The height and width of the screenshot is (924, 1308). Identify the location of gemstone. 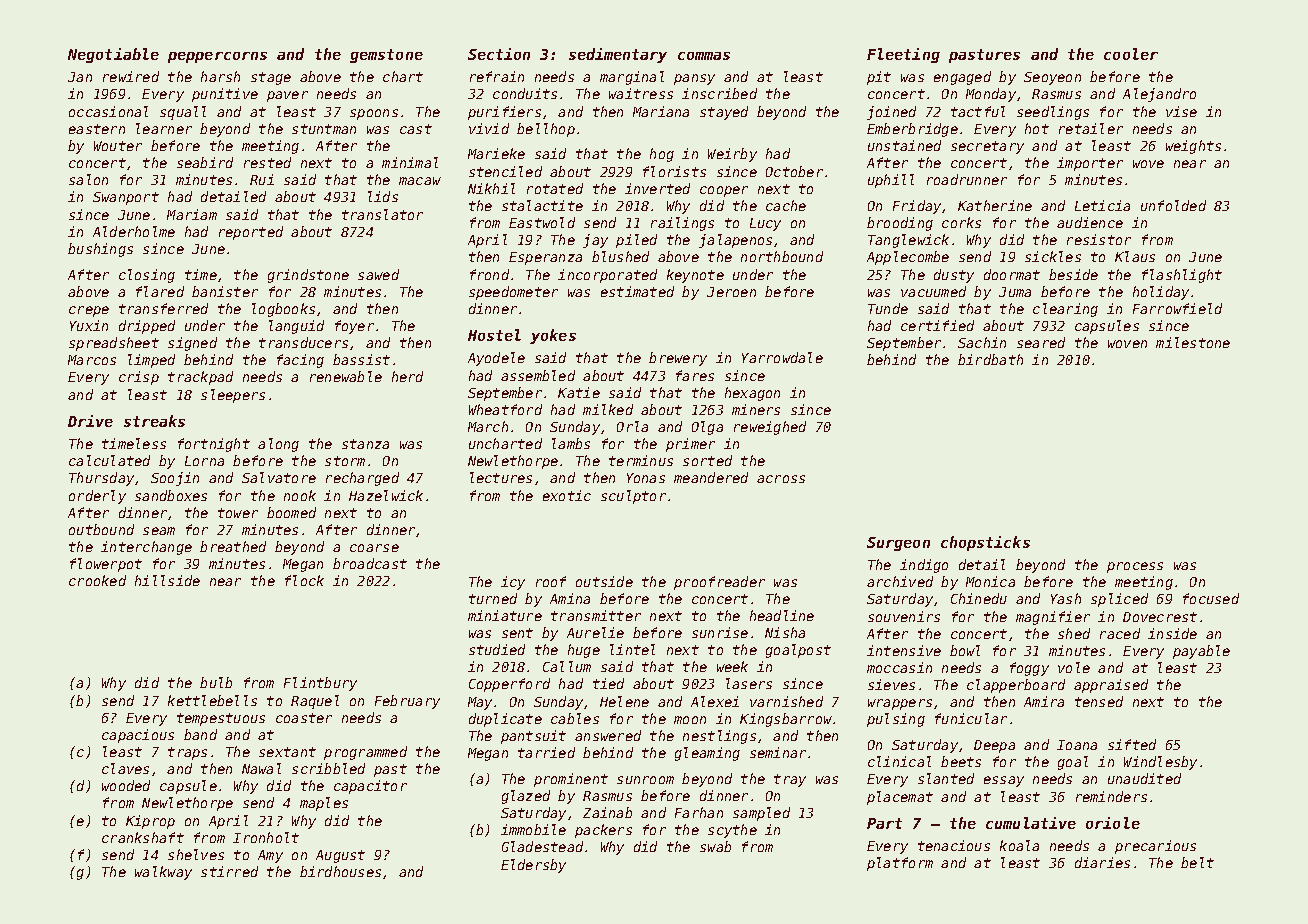
(386, 56).
